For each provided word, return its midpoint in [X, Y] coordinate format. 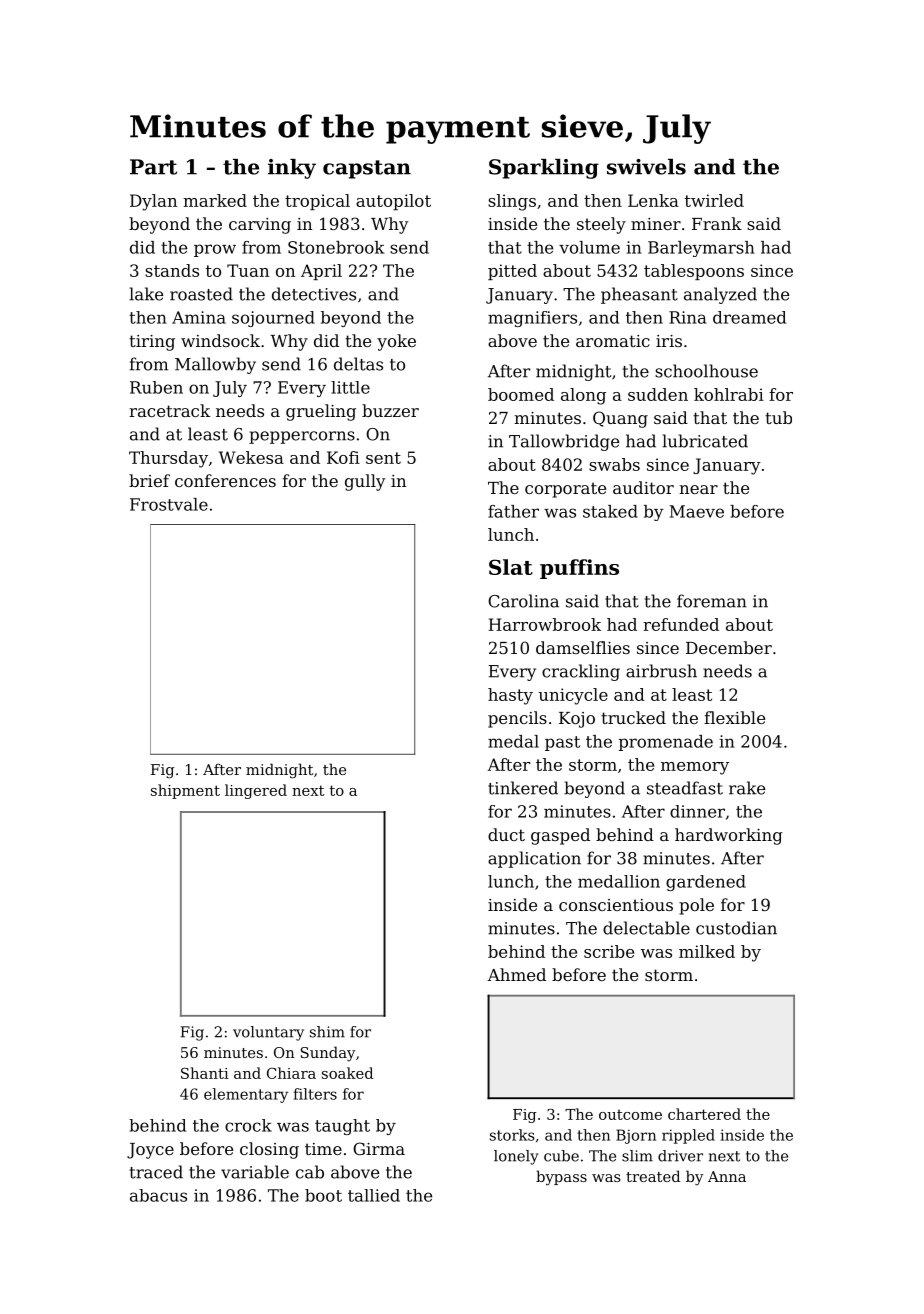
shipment [185, 791]
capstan [367, 169]
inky [292, 169]
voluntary [268, 1033]
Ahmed [516, 974]
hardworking [729, 836]
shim [327, 1032]
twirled [714, 200]
